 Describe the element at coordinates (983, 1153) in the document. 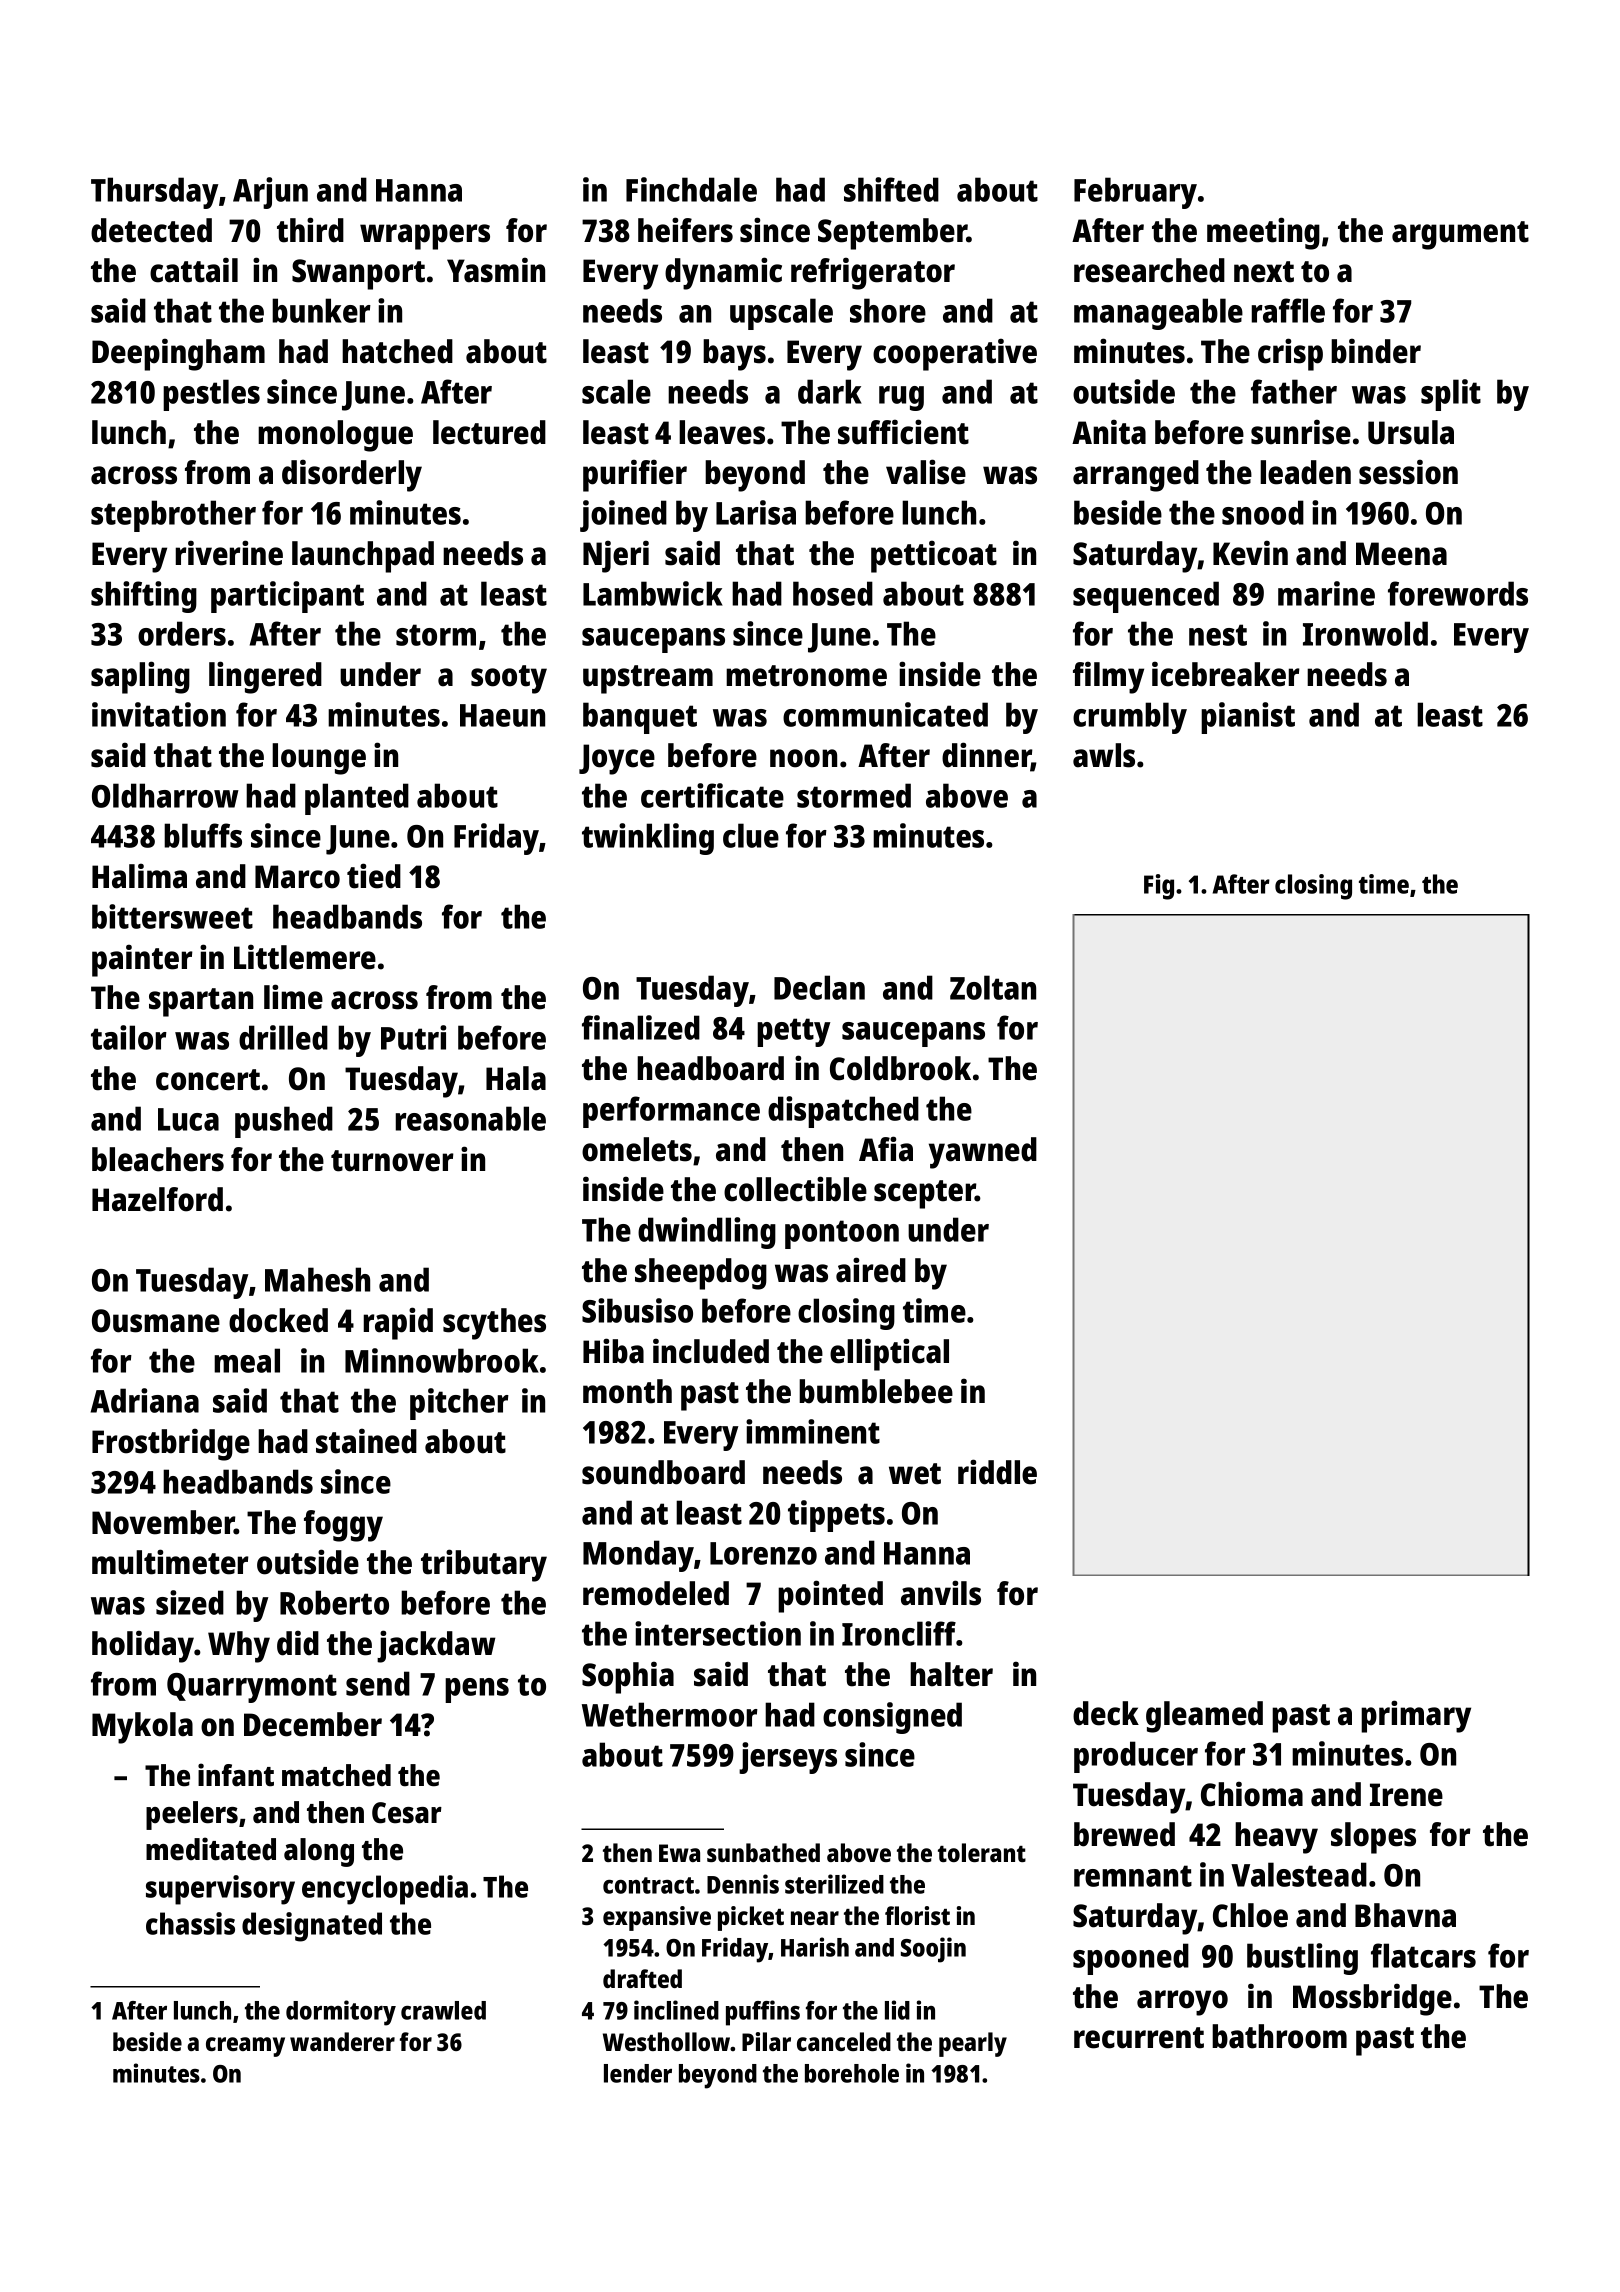

I see `yawned` at that location.
